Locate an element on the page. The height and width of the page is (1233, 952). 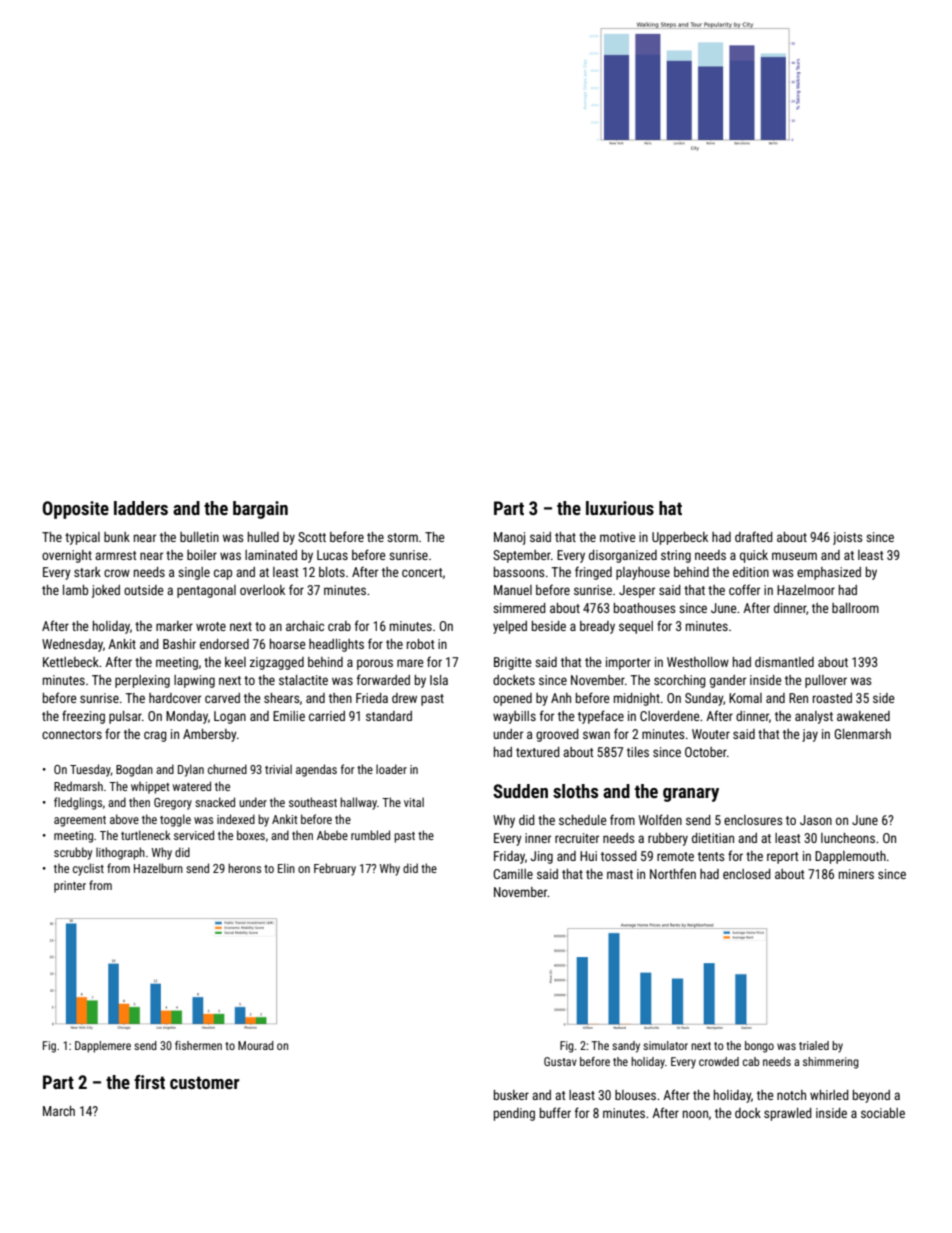
herons is located at coordinates (244, 868).
